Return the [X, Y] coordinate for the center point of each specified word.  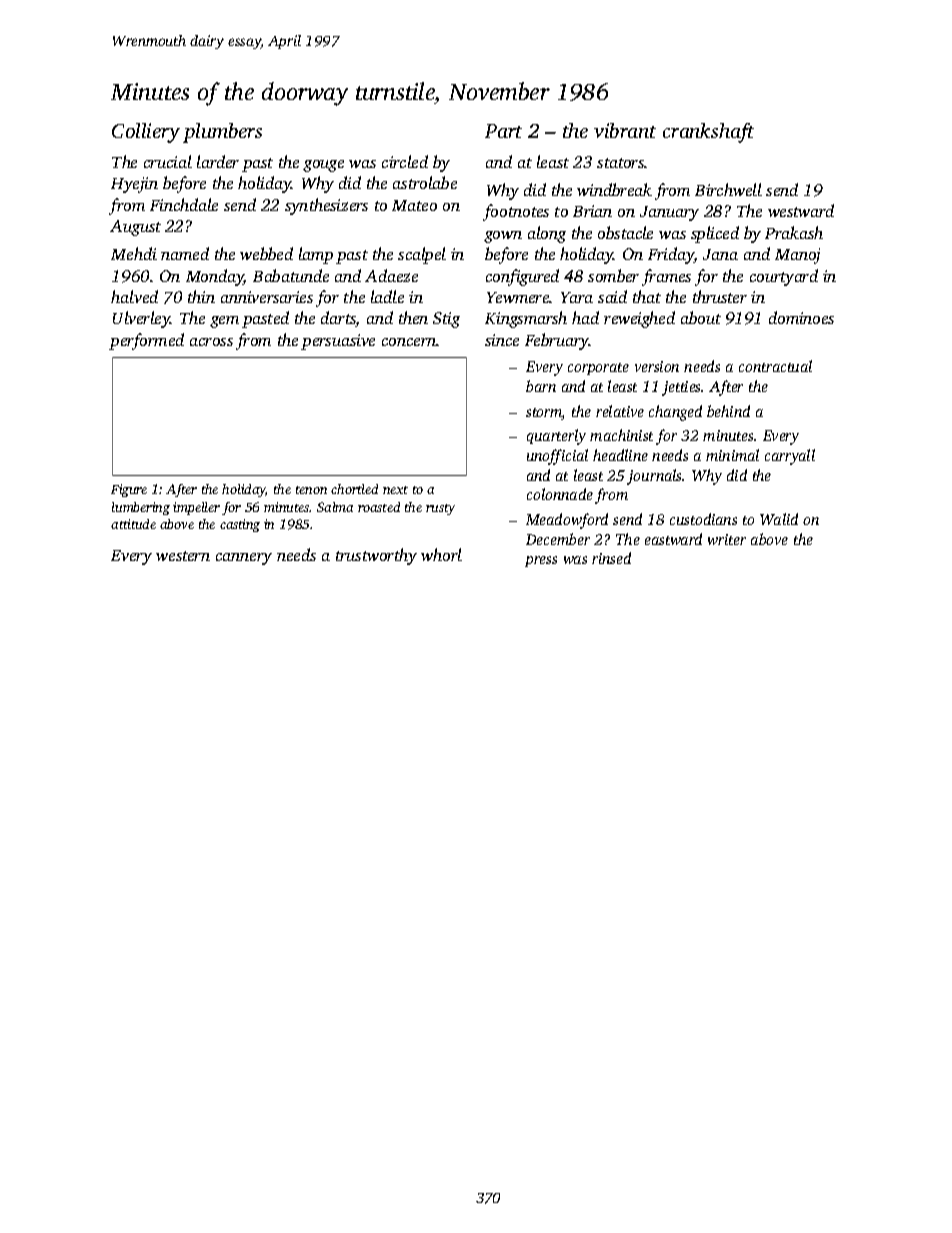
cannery [244, 559]
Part [503, 131]
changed [675, 413]
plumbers [222, 133]
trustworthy [376, 556]
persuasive [338, 342]
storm [544, 414]
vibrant [625, 130]
